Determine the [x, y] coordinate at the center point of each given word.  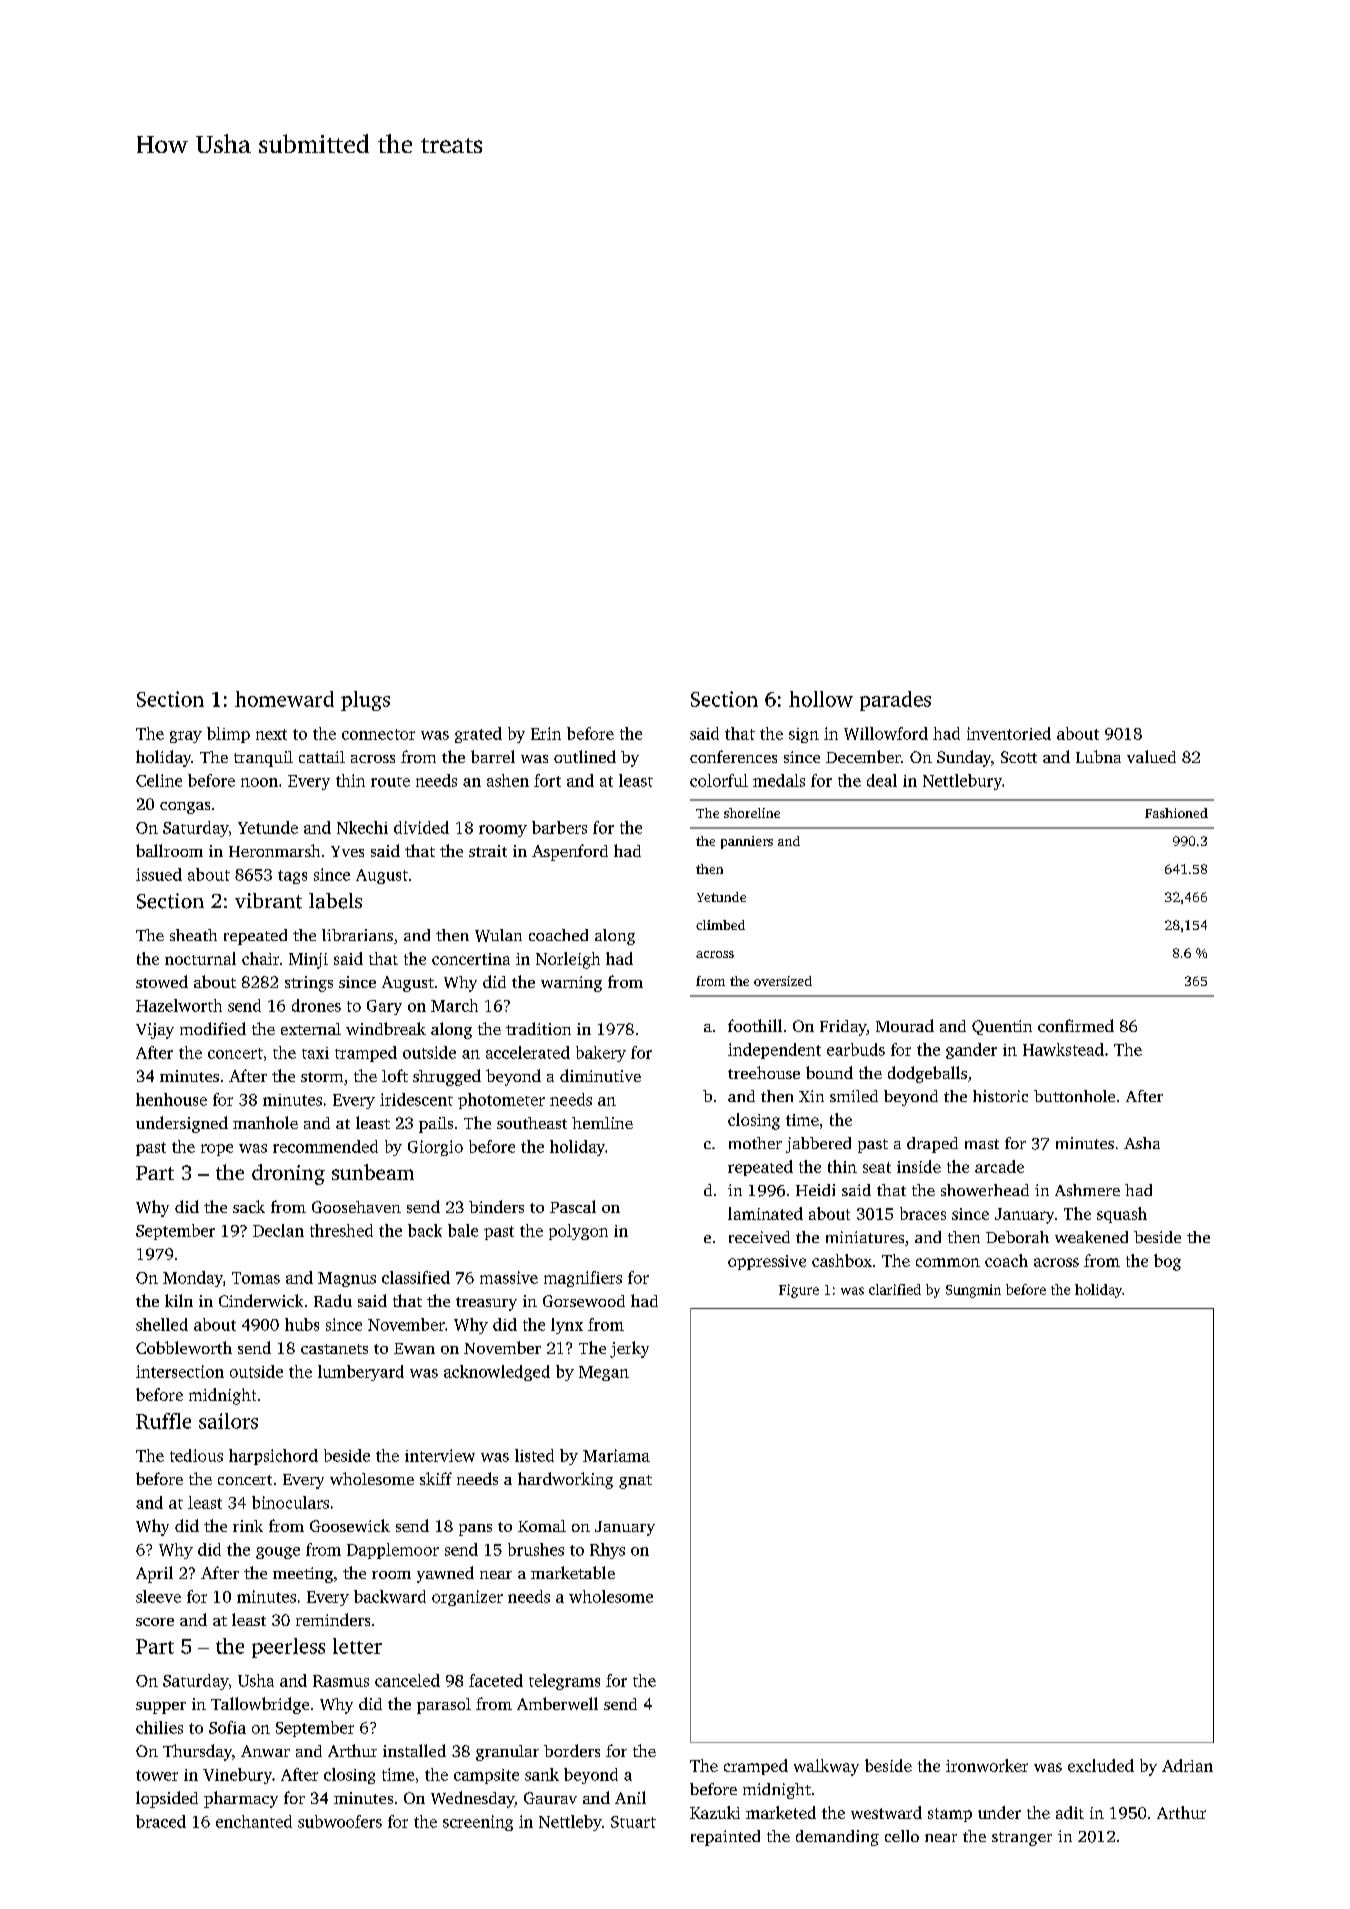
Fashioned [1176, 813]
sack [249, 1206]
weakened [1091, 1237]
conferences [733, 756]
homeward [284, 699]
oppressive [767, 1262]
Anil [630, 1797]
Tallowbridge [260, 1705]
